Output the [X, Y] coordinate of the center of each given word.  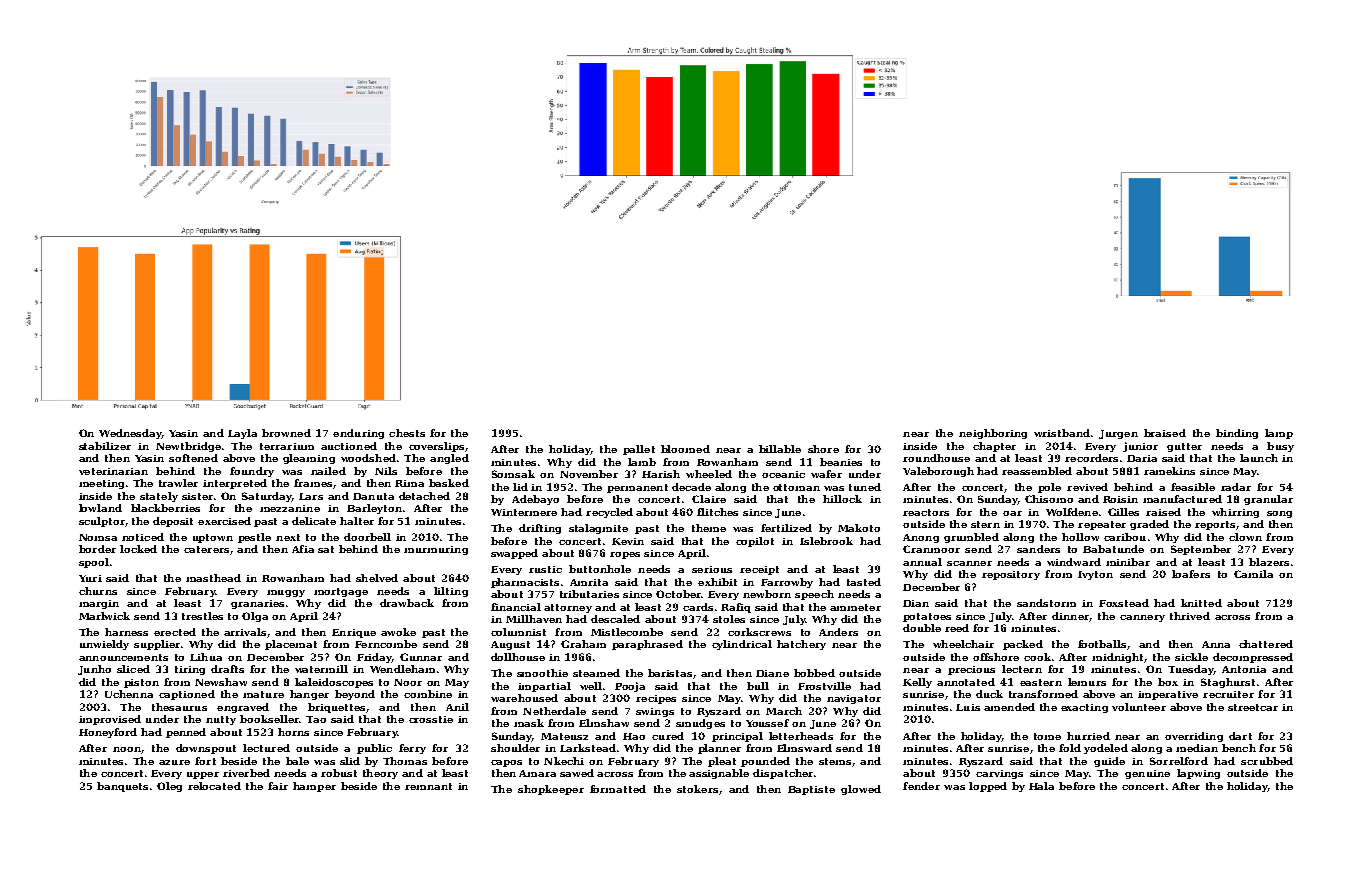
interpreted [235, 484]
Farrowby [787, 583]
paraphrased [647, 645]
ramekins [1169, 471]
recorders [1091, 458]
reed [957, 628]
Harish [661, 474]
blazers [1269, 562]
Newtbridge [188, 447]
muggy [286, 593]
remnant [428, 786]
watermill [321, 669]
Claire [709, 499]
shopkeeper [551, 790]
